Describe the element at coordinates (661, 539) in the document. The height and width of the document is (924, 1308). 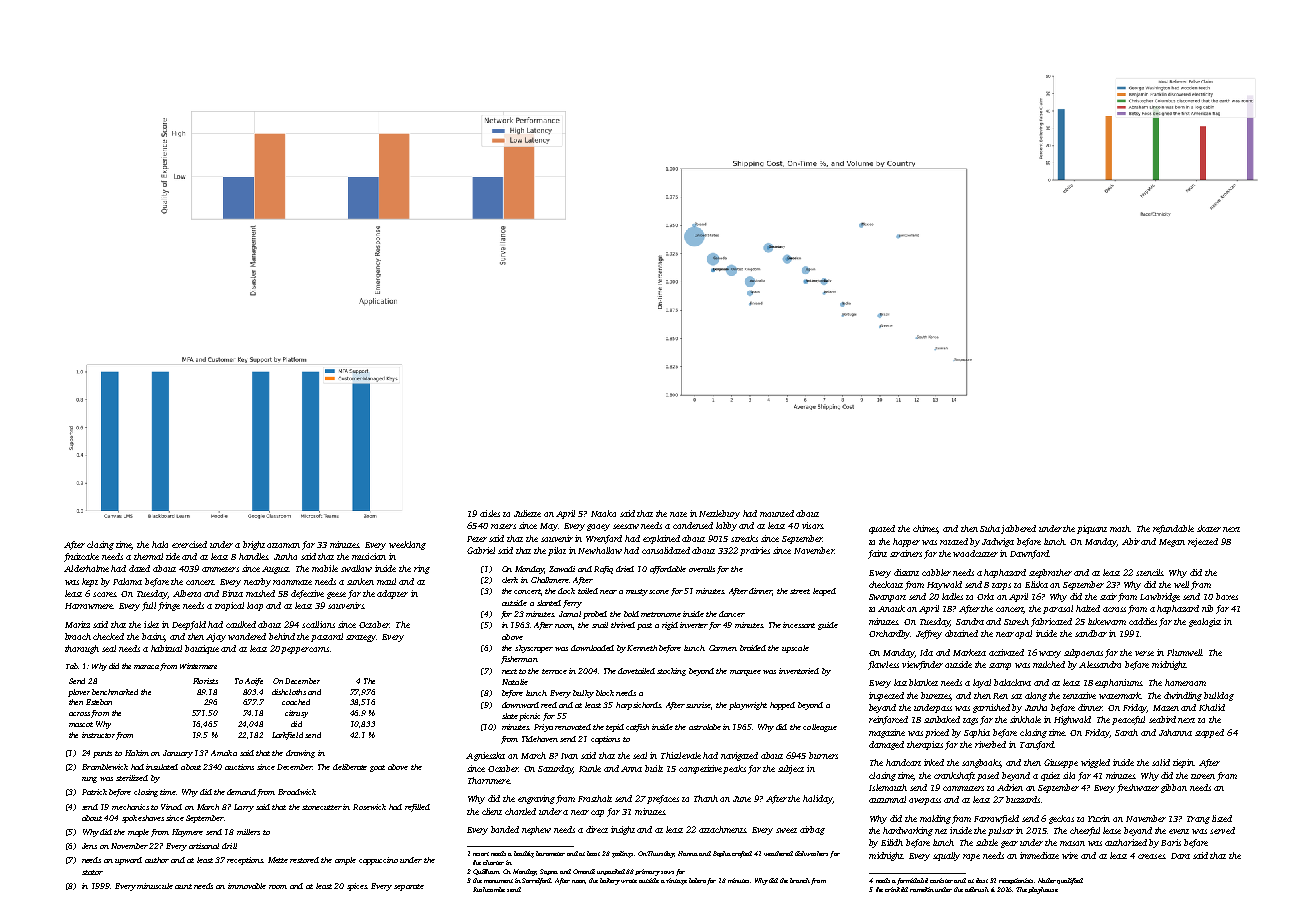
I see `explained` at that location.
